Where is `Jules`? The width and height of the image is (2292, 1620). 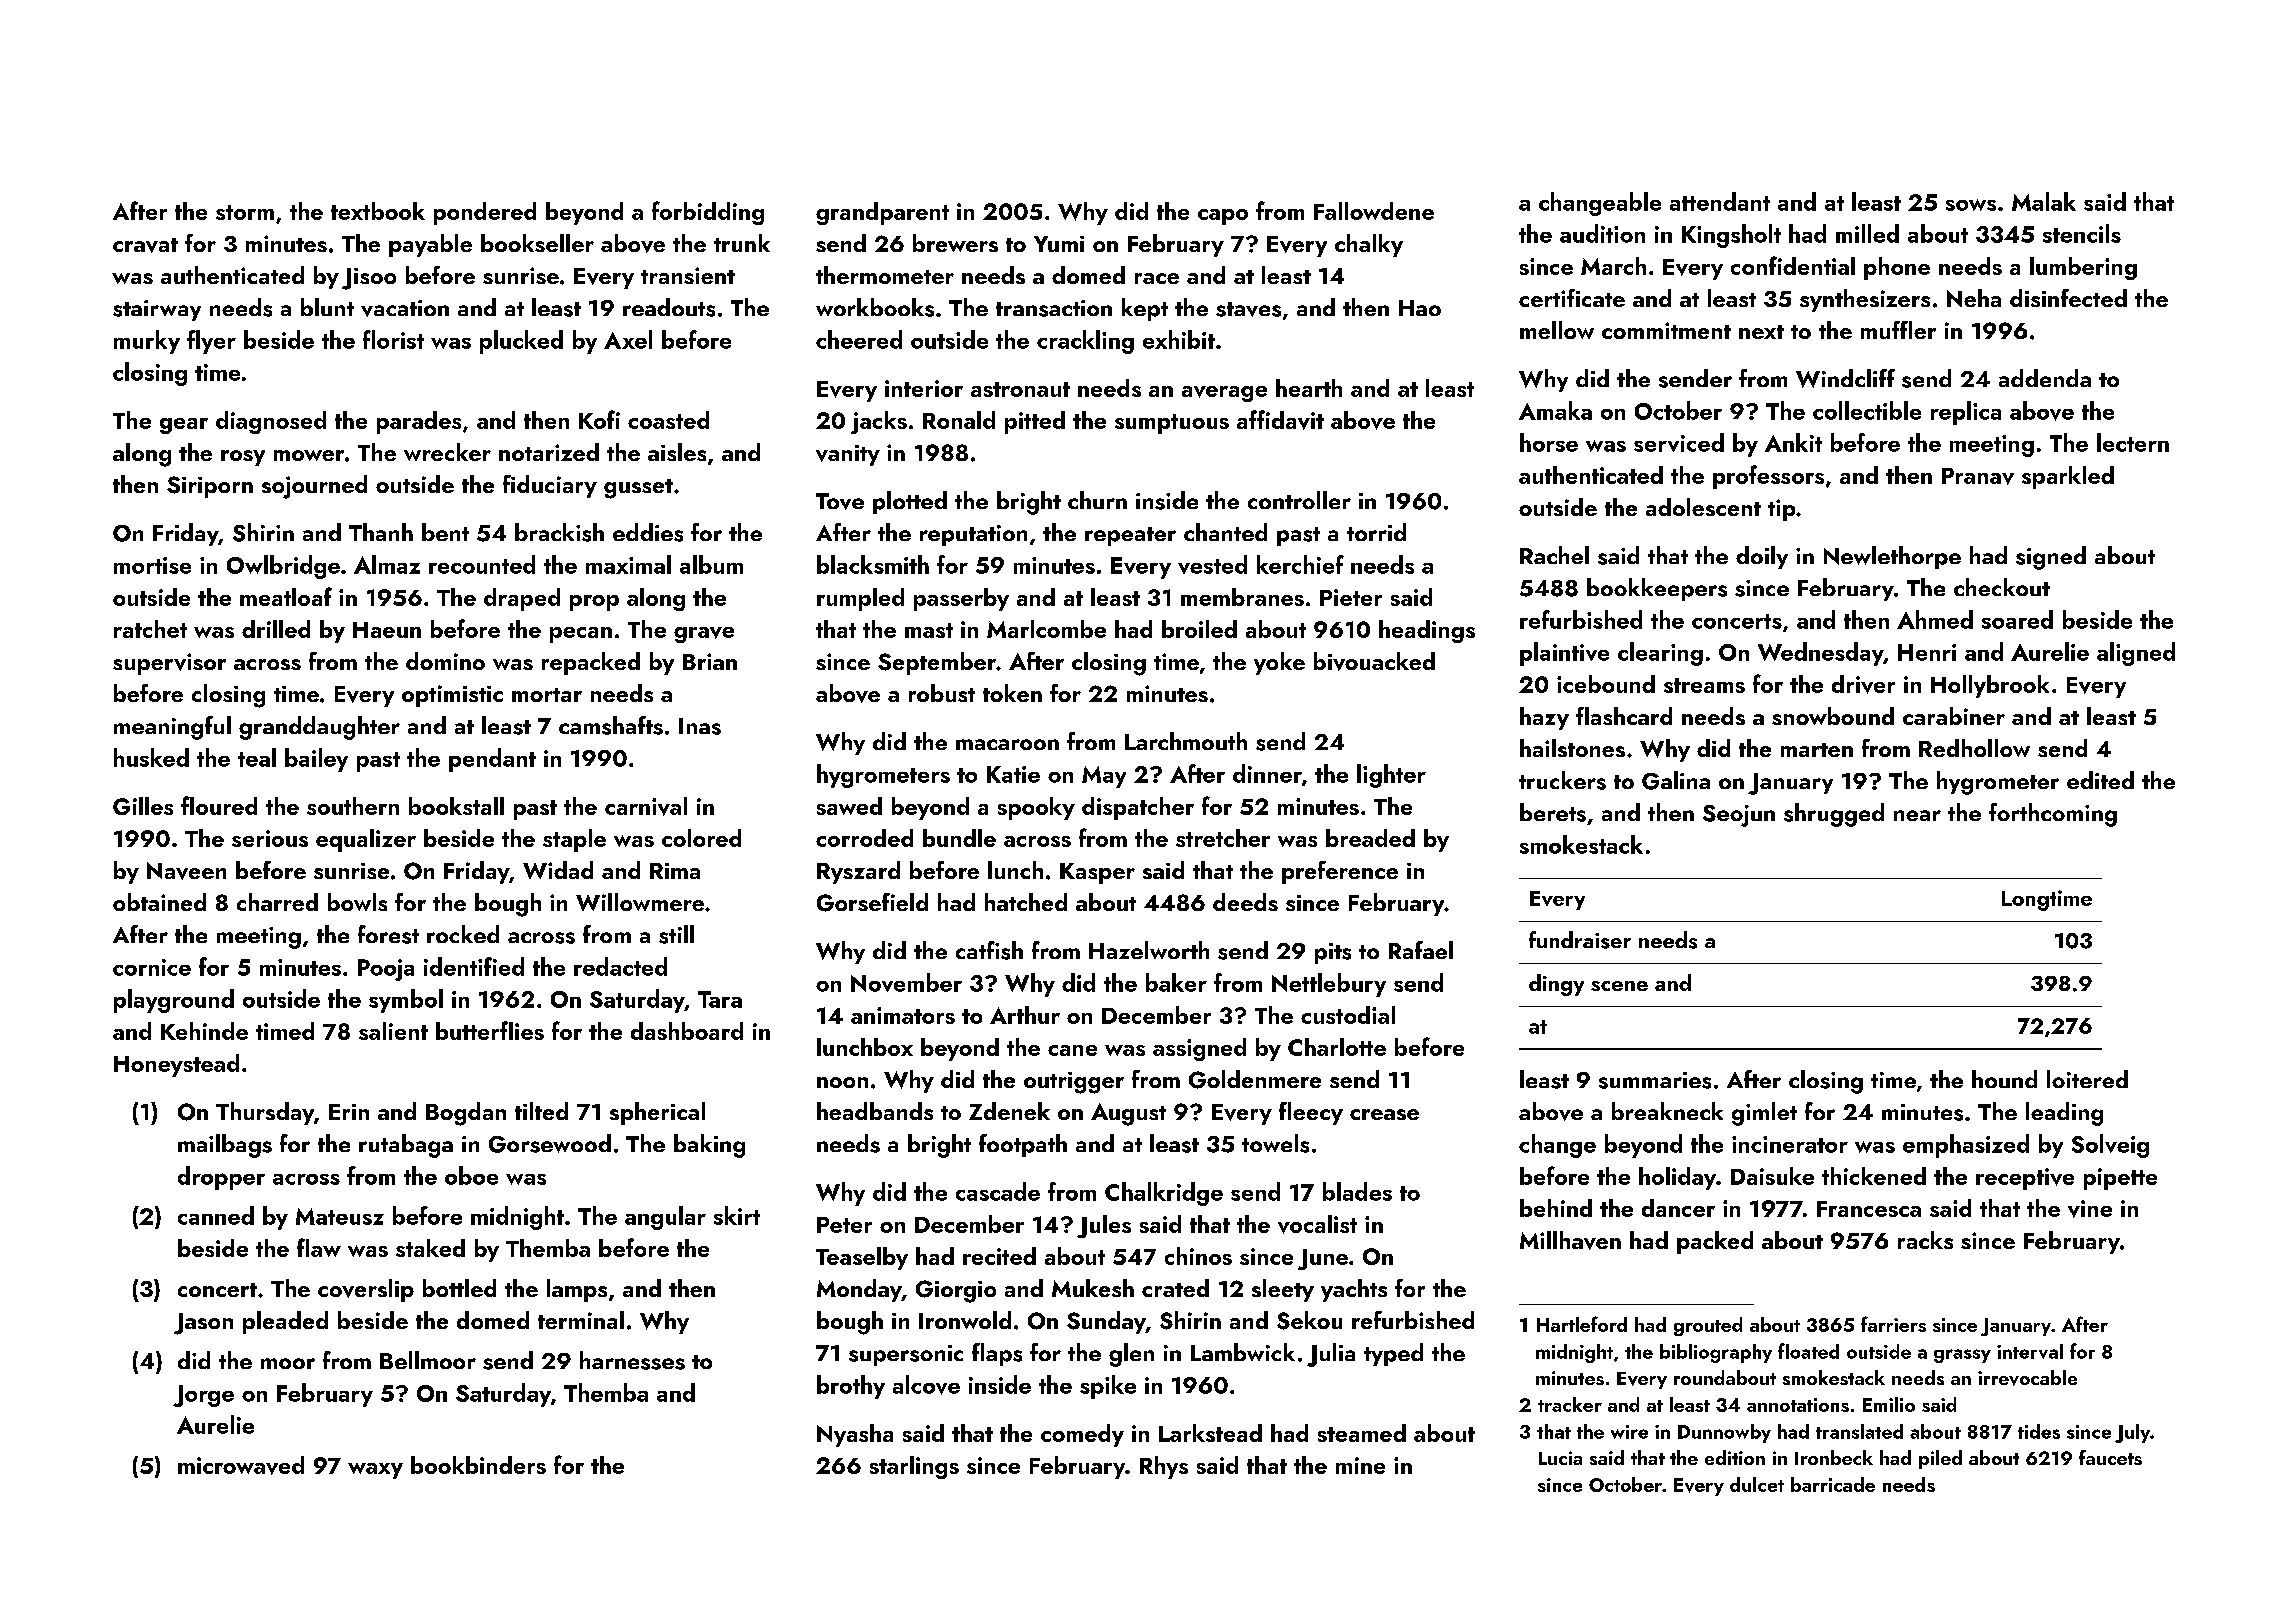
Jules is located at coordinates (1104, 1226).
